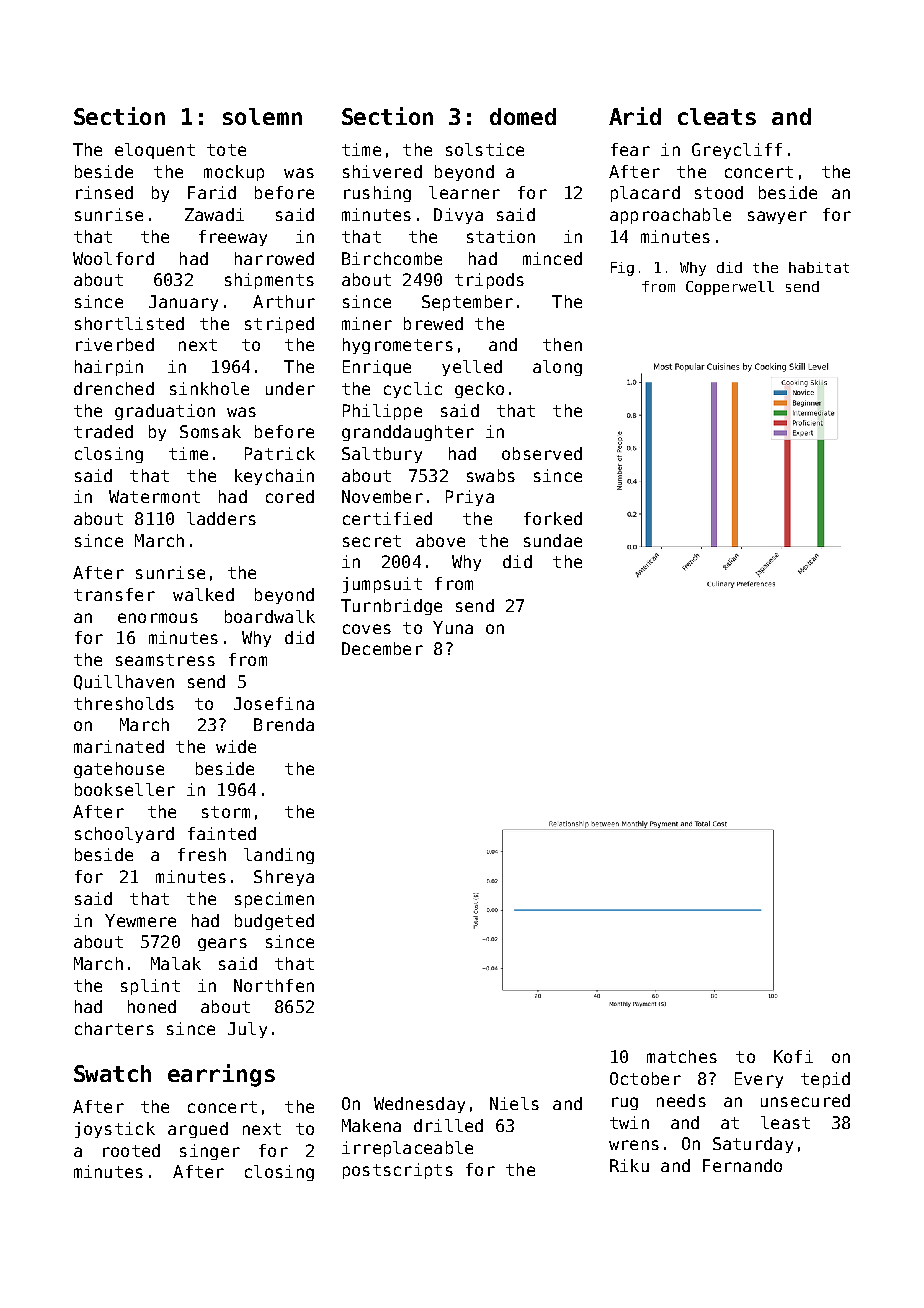 This document has width=924, height=1308. What do you see at coordinates (367, 629) in the document?
I see `coves` at bounding box center [367, 629].
